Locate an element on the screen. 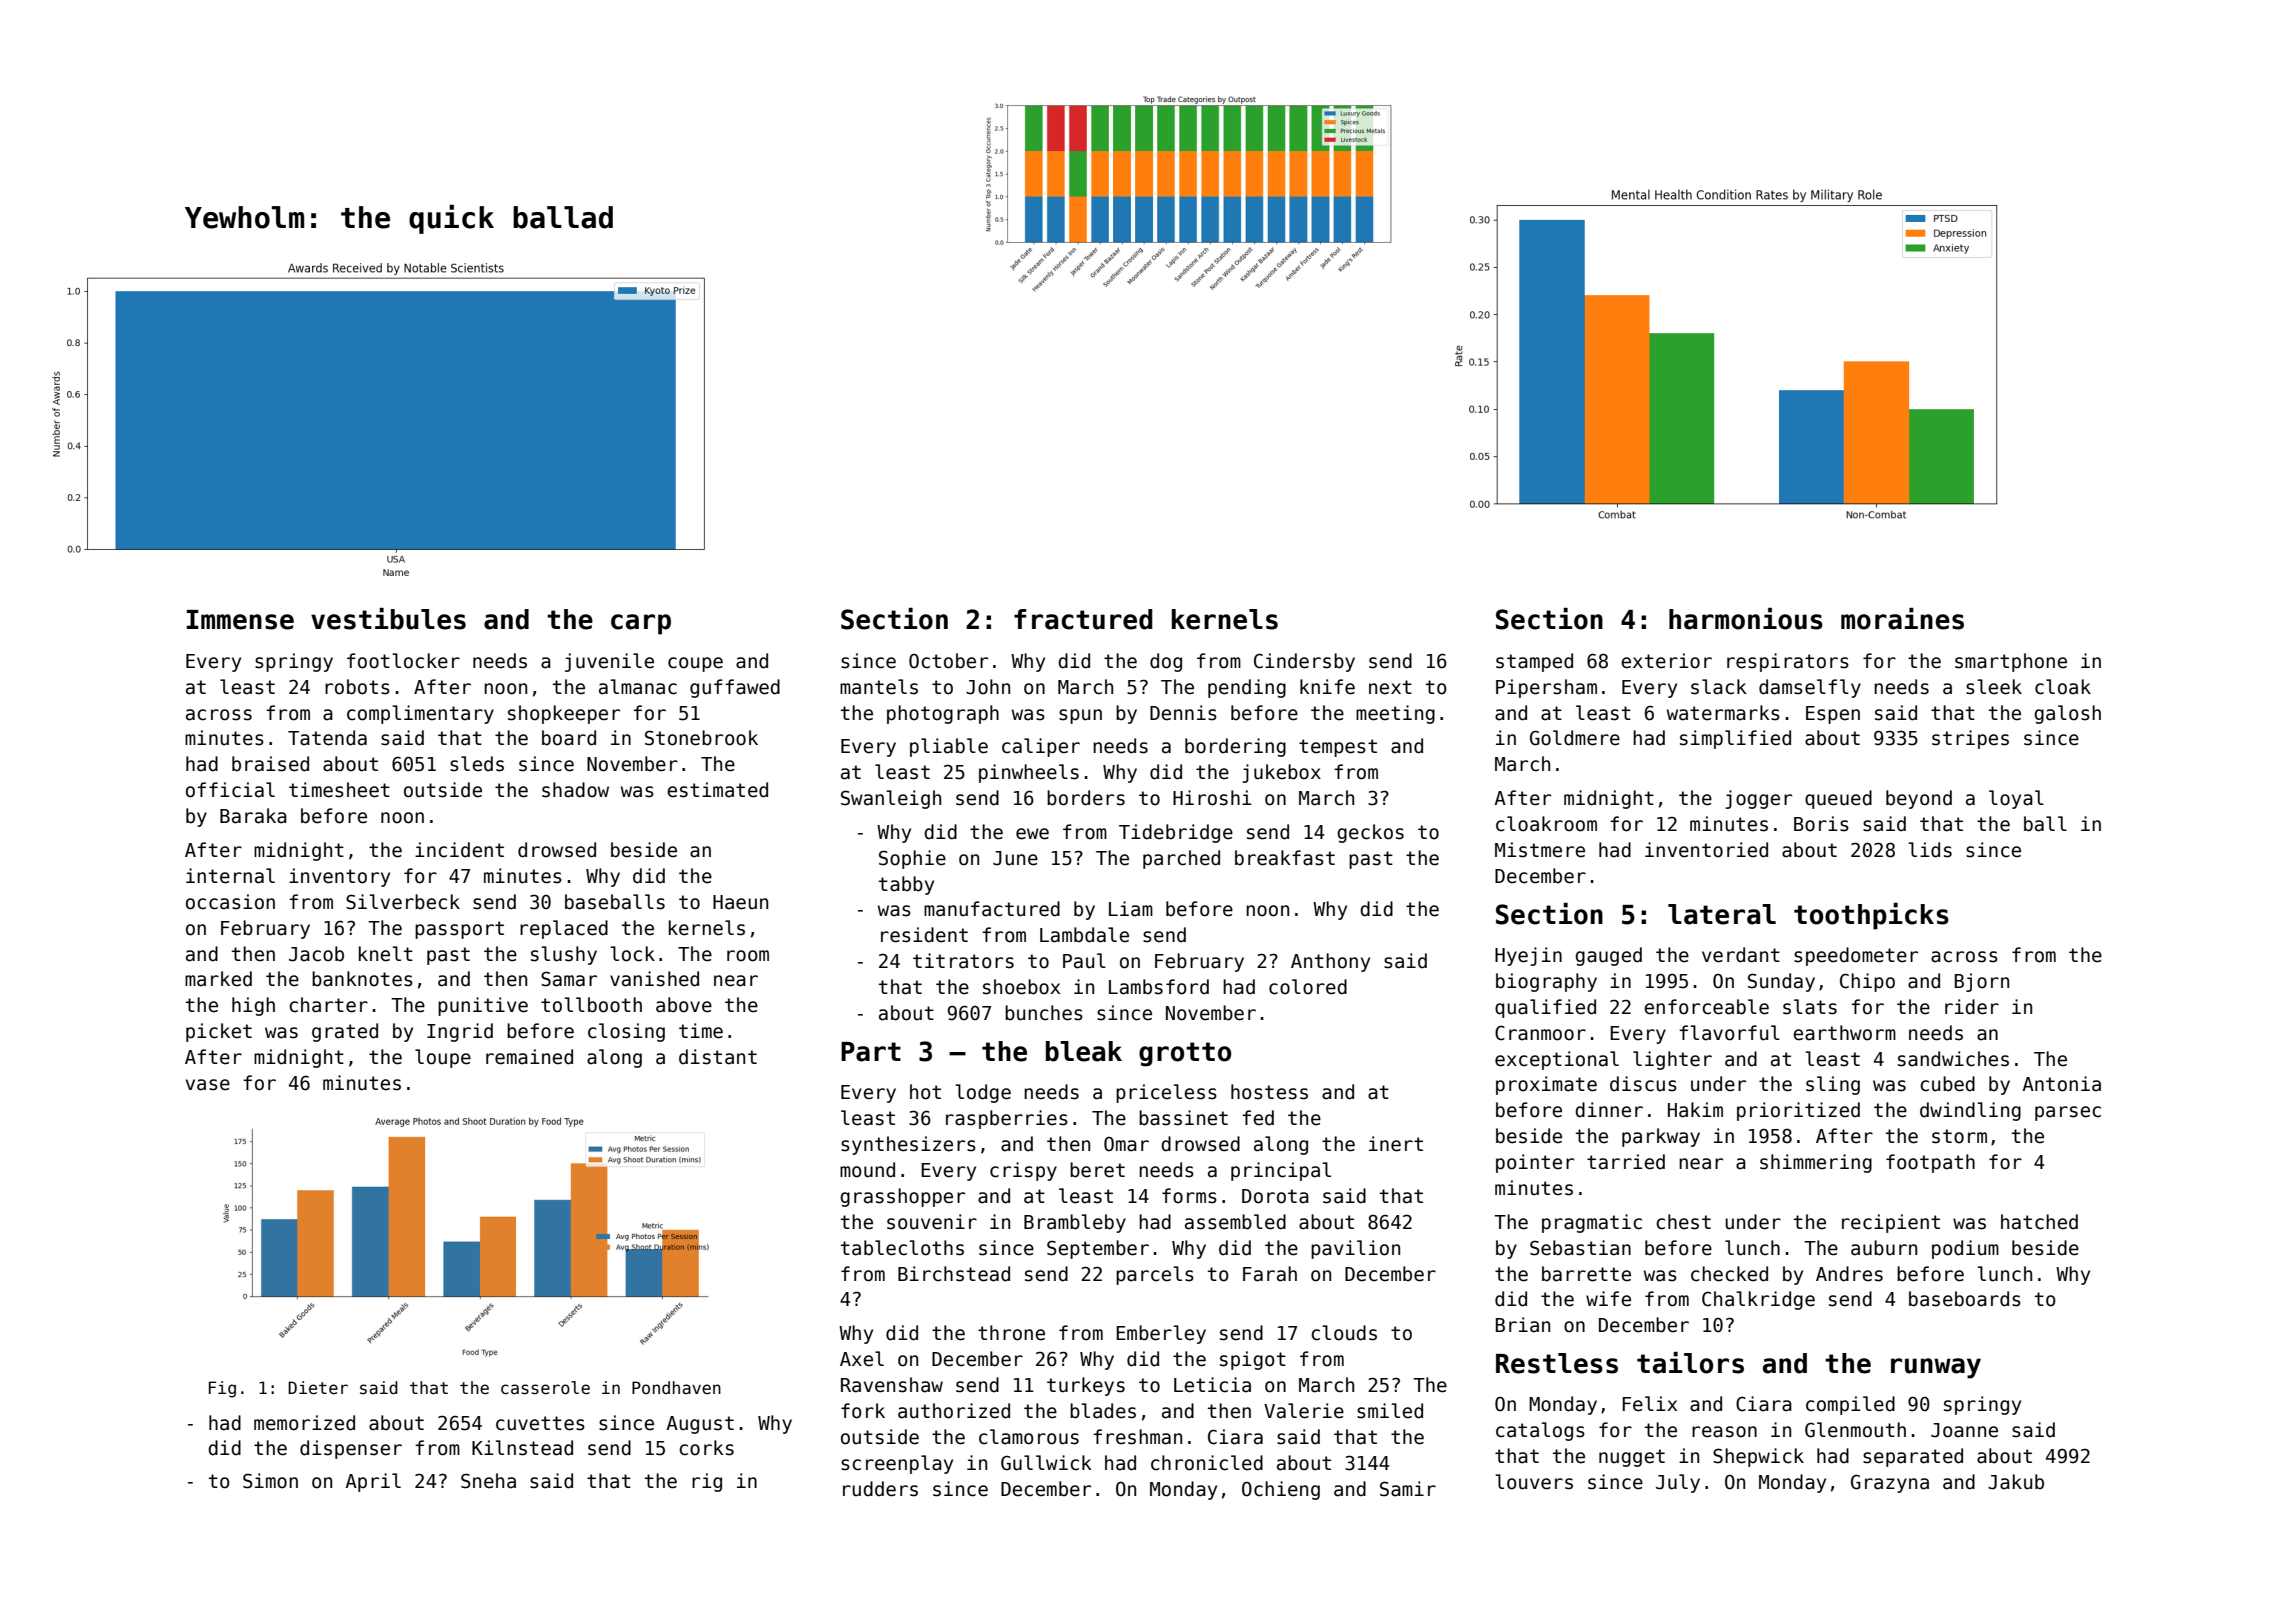 Image resolution: width=2292 pixels, height=1620 pixels. memorized is located at coordinates (304, 1423).
